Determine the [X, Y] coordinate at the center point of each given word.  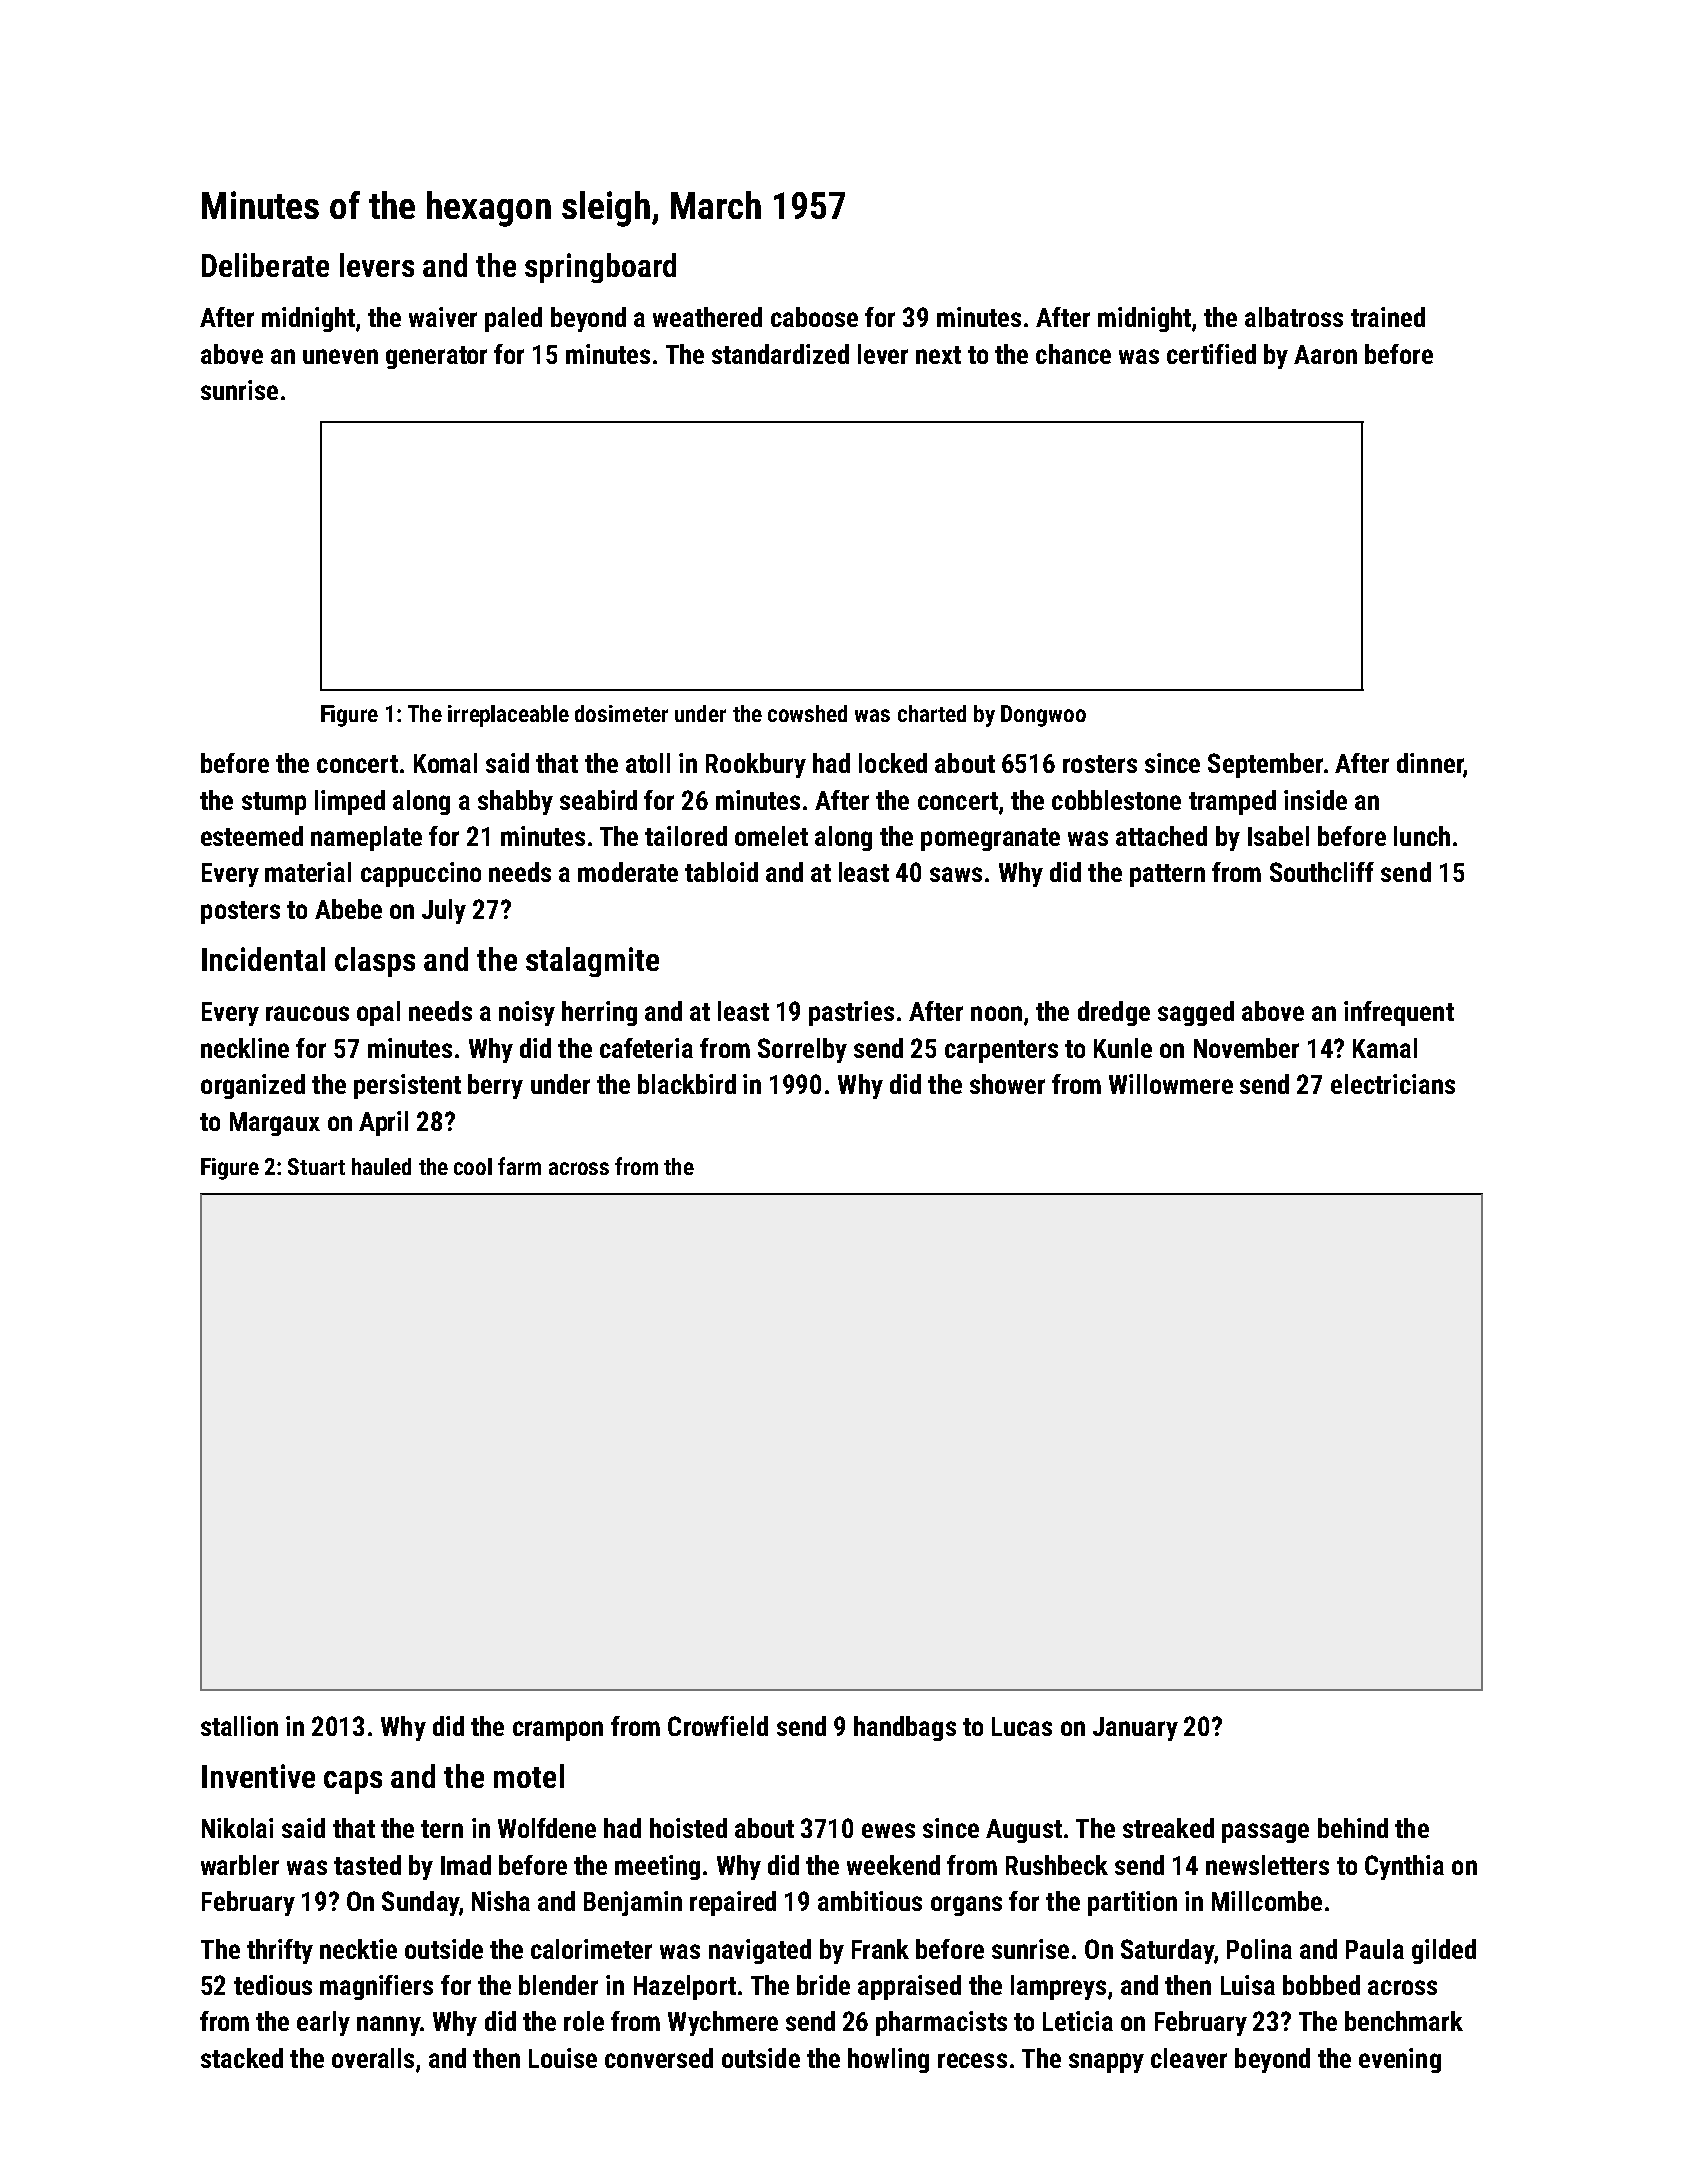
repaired [733, 1903]
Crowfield [718, 1726]
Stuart [316, 1166]
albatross [1294, 317]
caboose [814, 317]
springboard [600, 268]
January [1135, 1729]
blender [558, 1985]
